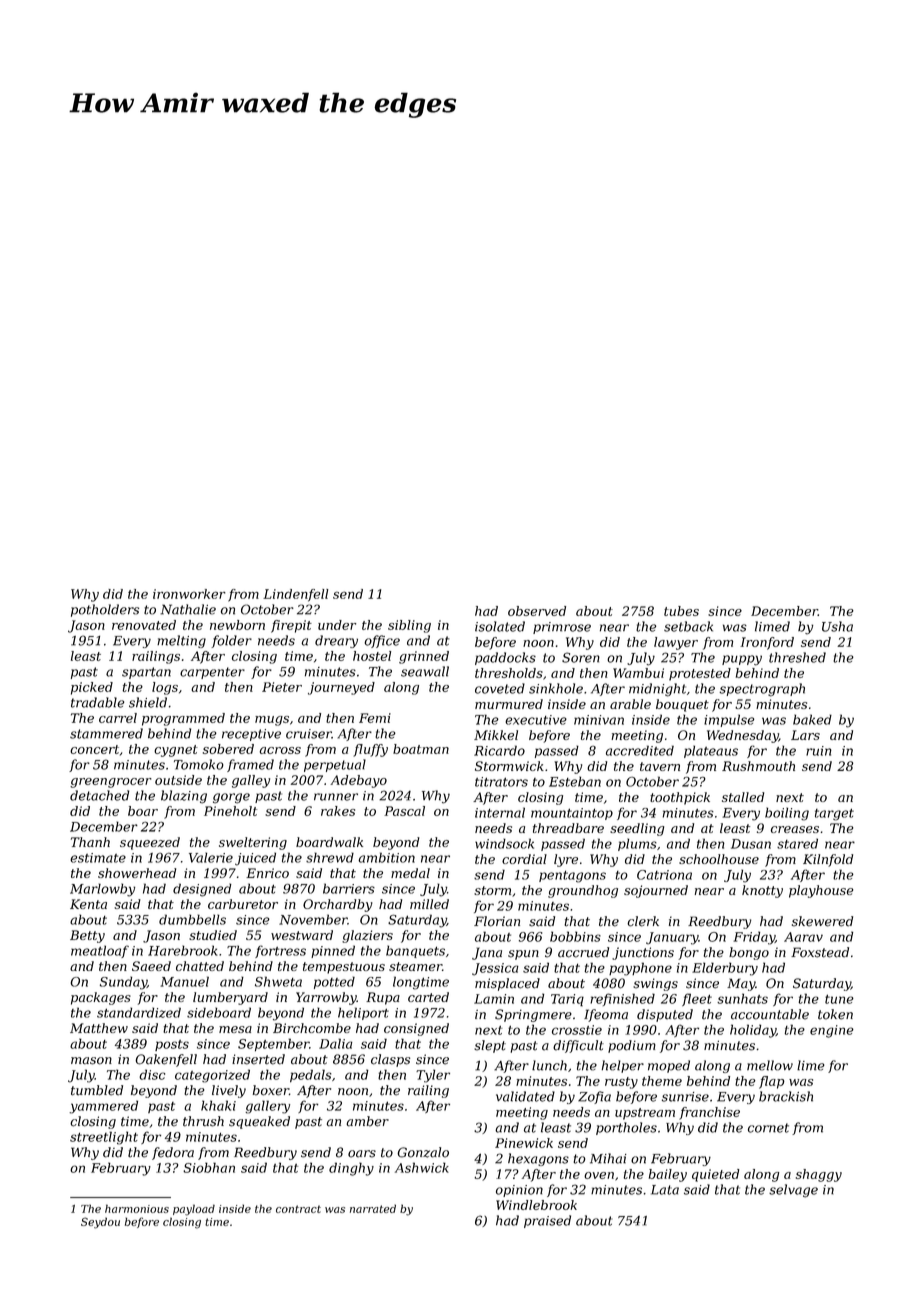 This screenshot has width=924, height=1308. I want to click on cordial, so click(524, 859).
